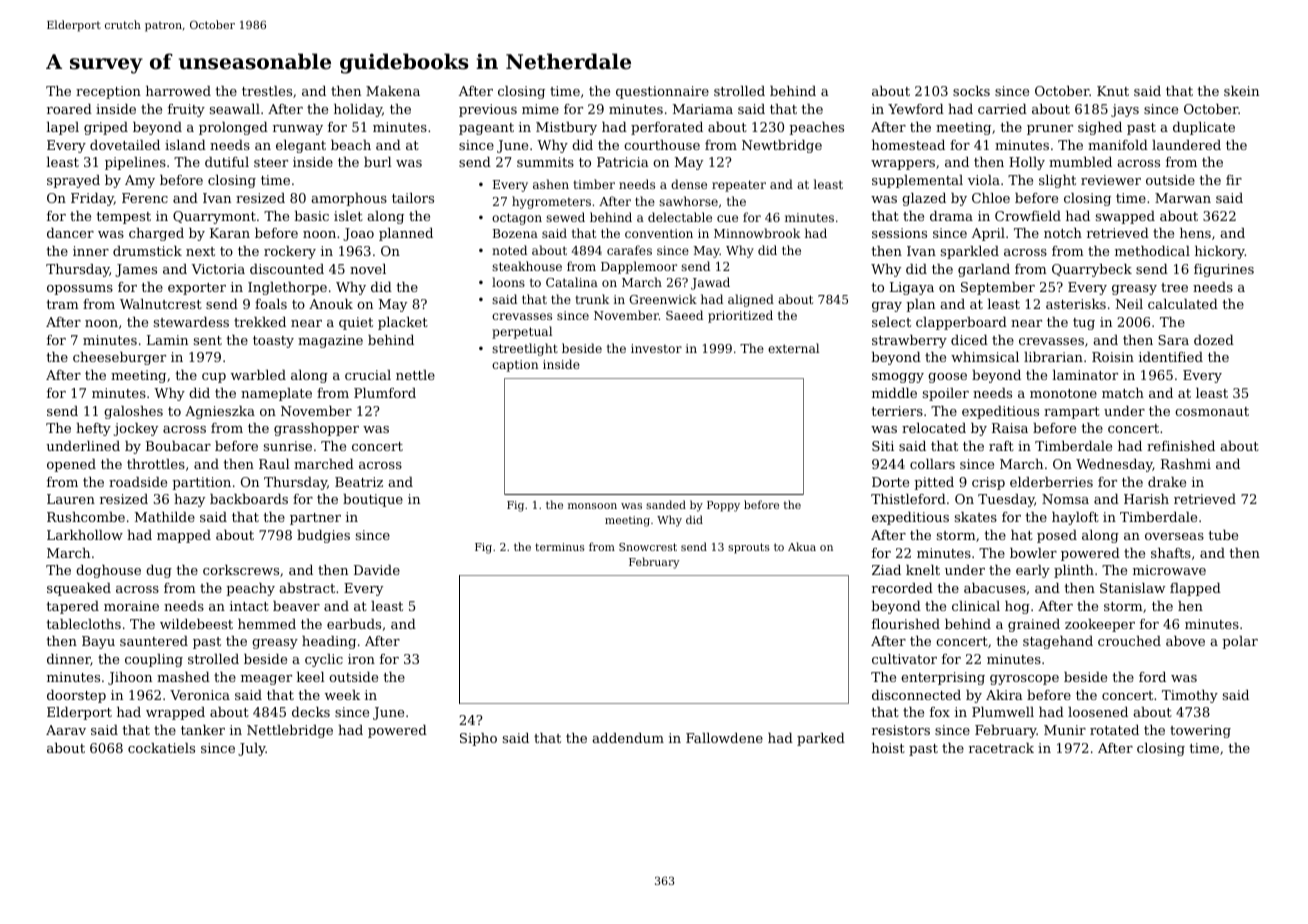  I want to click on dovetailed, so click(125, 145).
